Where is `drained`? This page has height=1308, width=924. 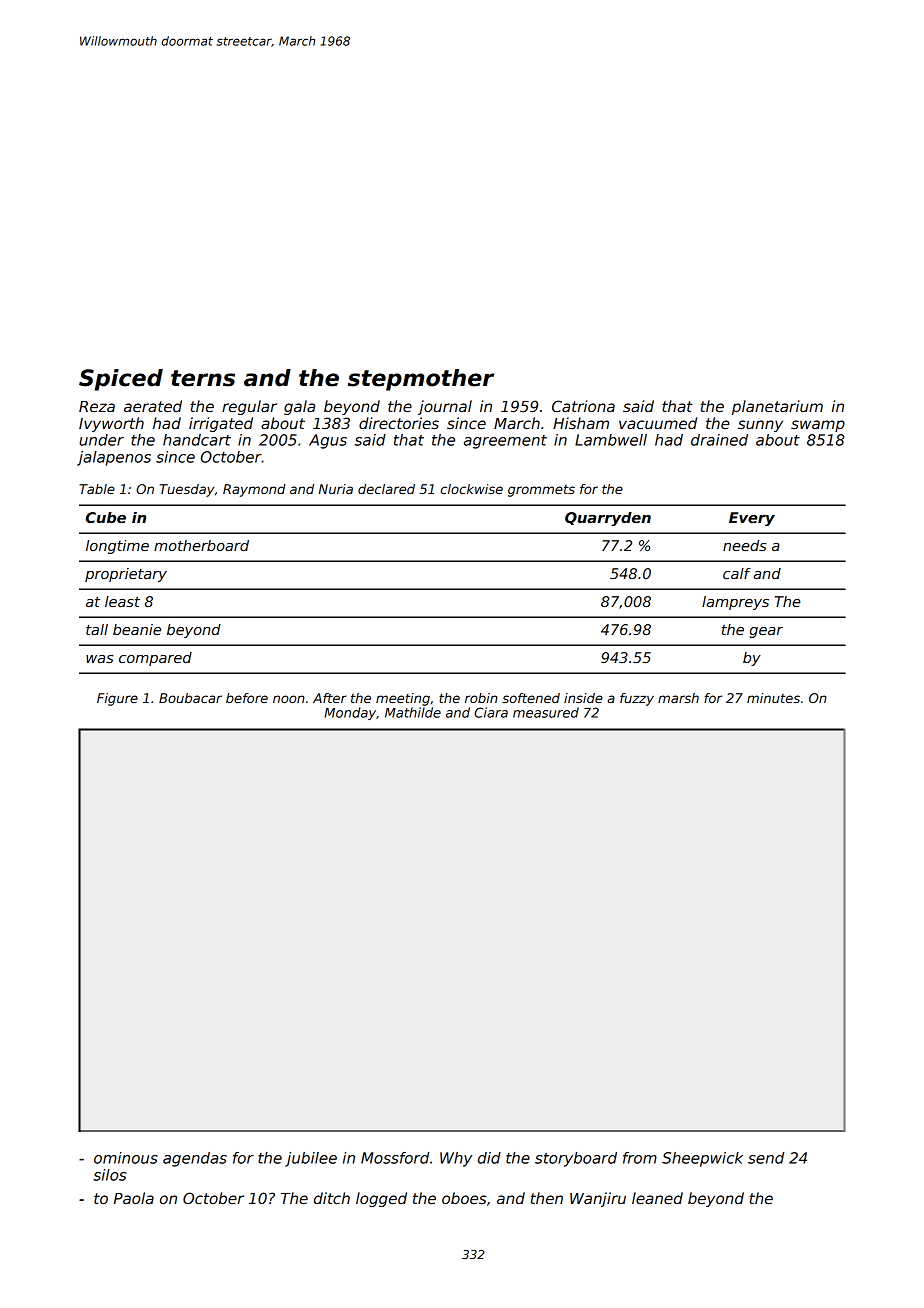
drained is located at coordinates (719, 440).
